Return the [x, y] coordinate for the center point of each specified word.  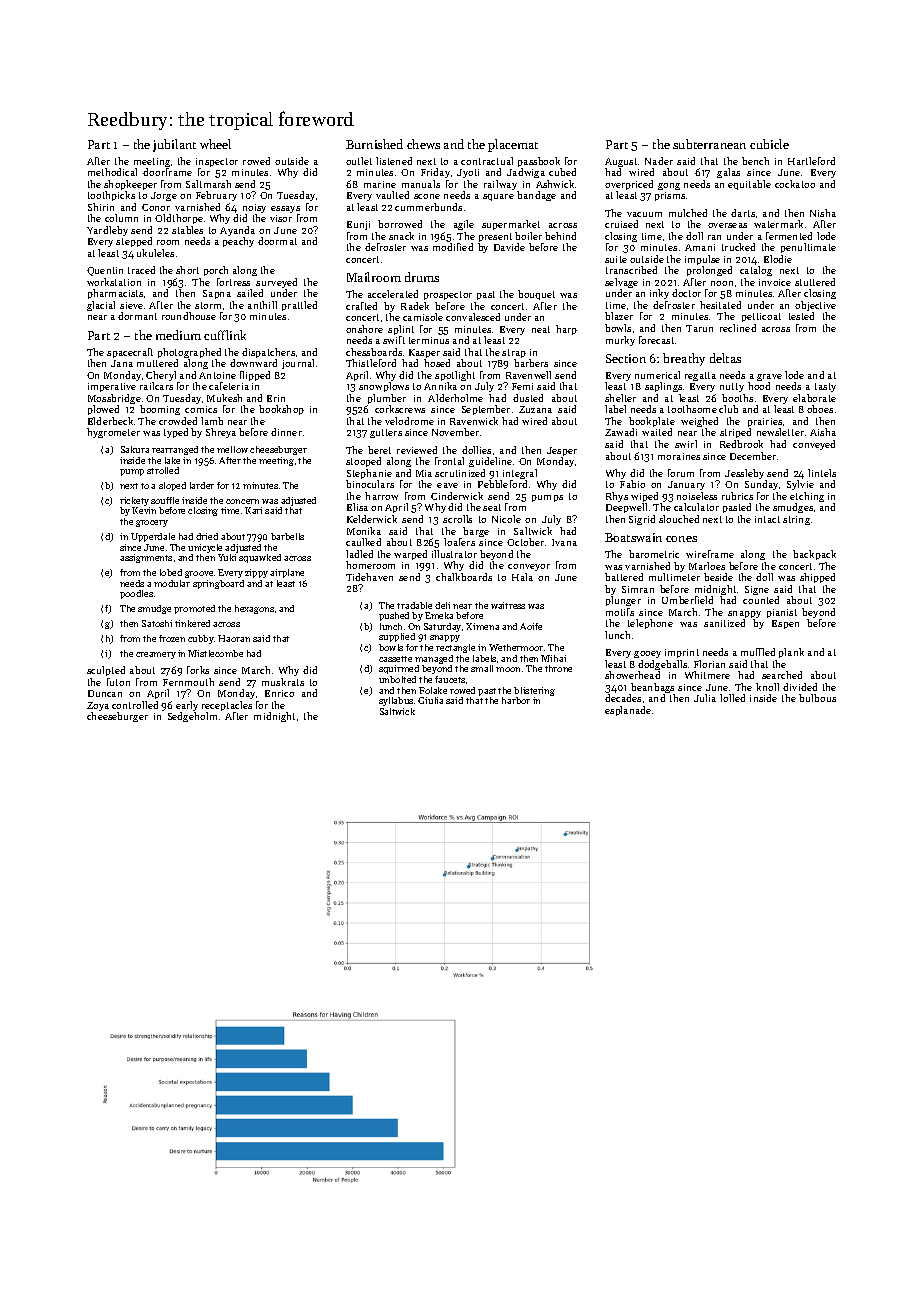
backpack [814, 555]
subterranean [709, 144]
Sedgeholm [192, 717]
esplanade [628, 711]
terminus [429, 340]
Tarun [699, 328]
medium [178, 335]
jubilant [174, 145]
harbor [516, 700]
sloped [172, 486]
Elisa [357, 507]
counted [761, 600]
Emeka [439, 615]
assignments [146, 558]
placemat [513, 145]
